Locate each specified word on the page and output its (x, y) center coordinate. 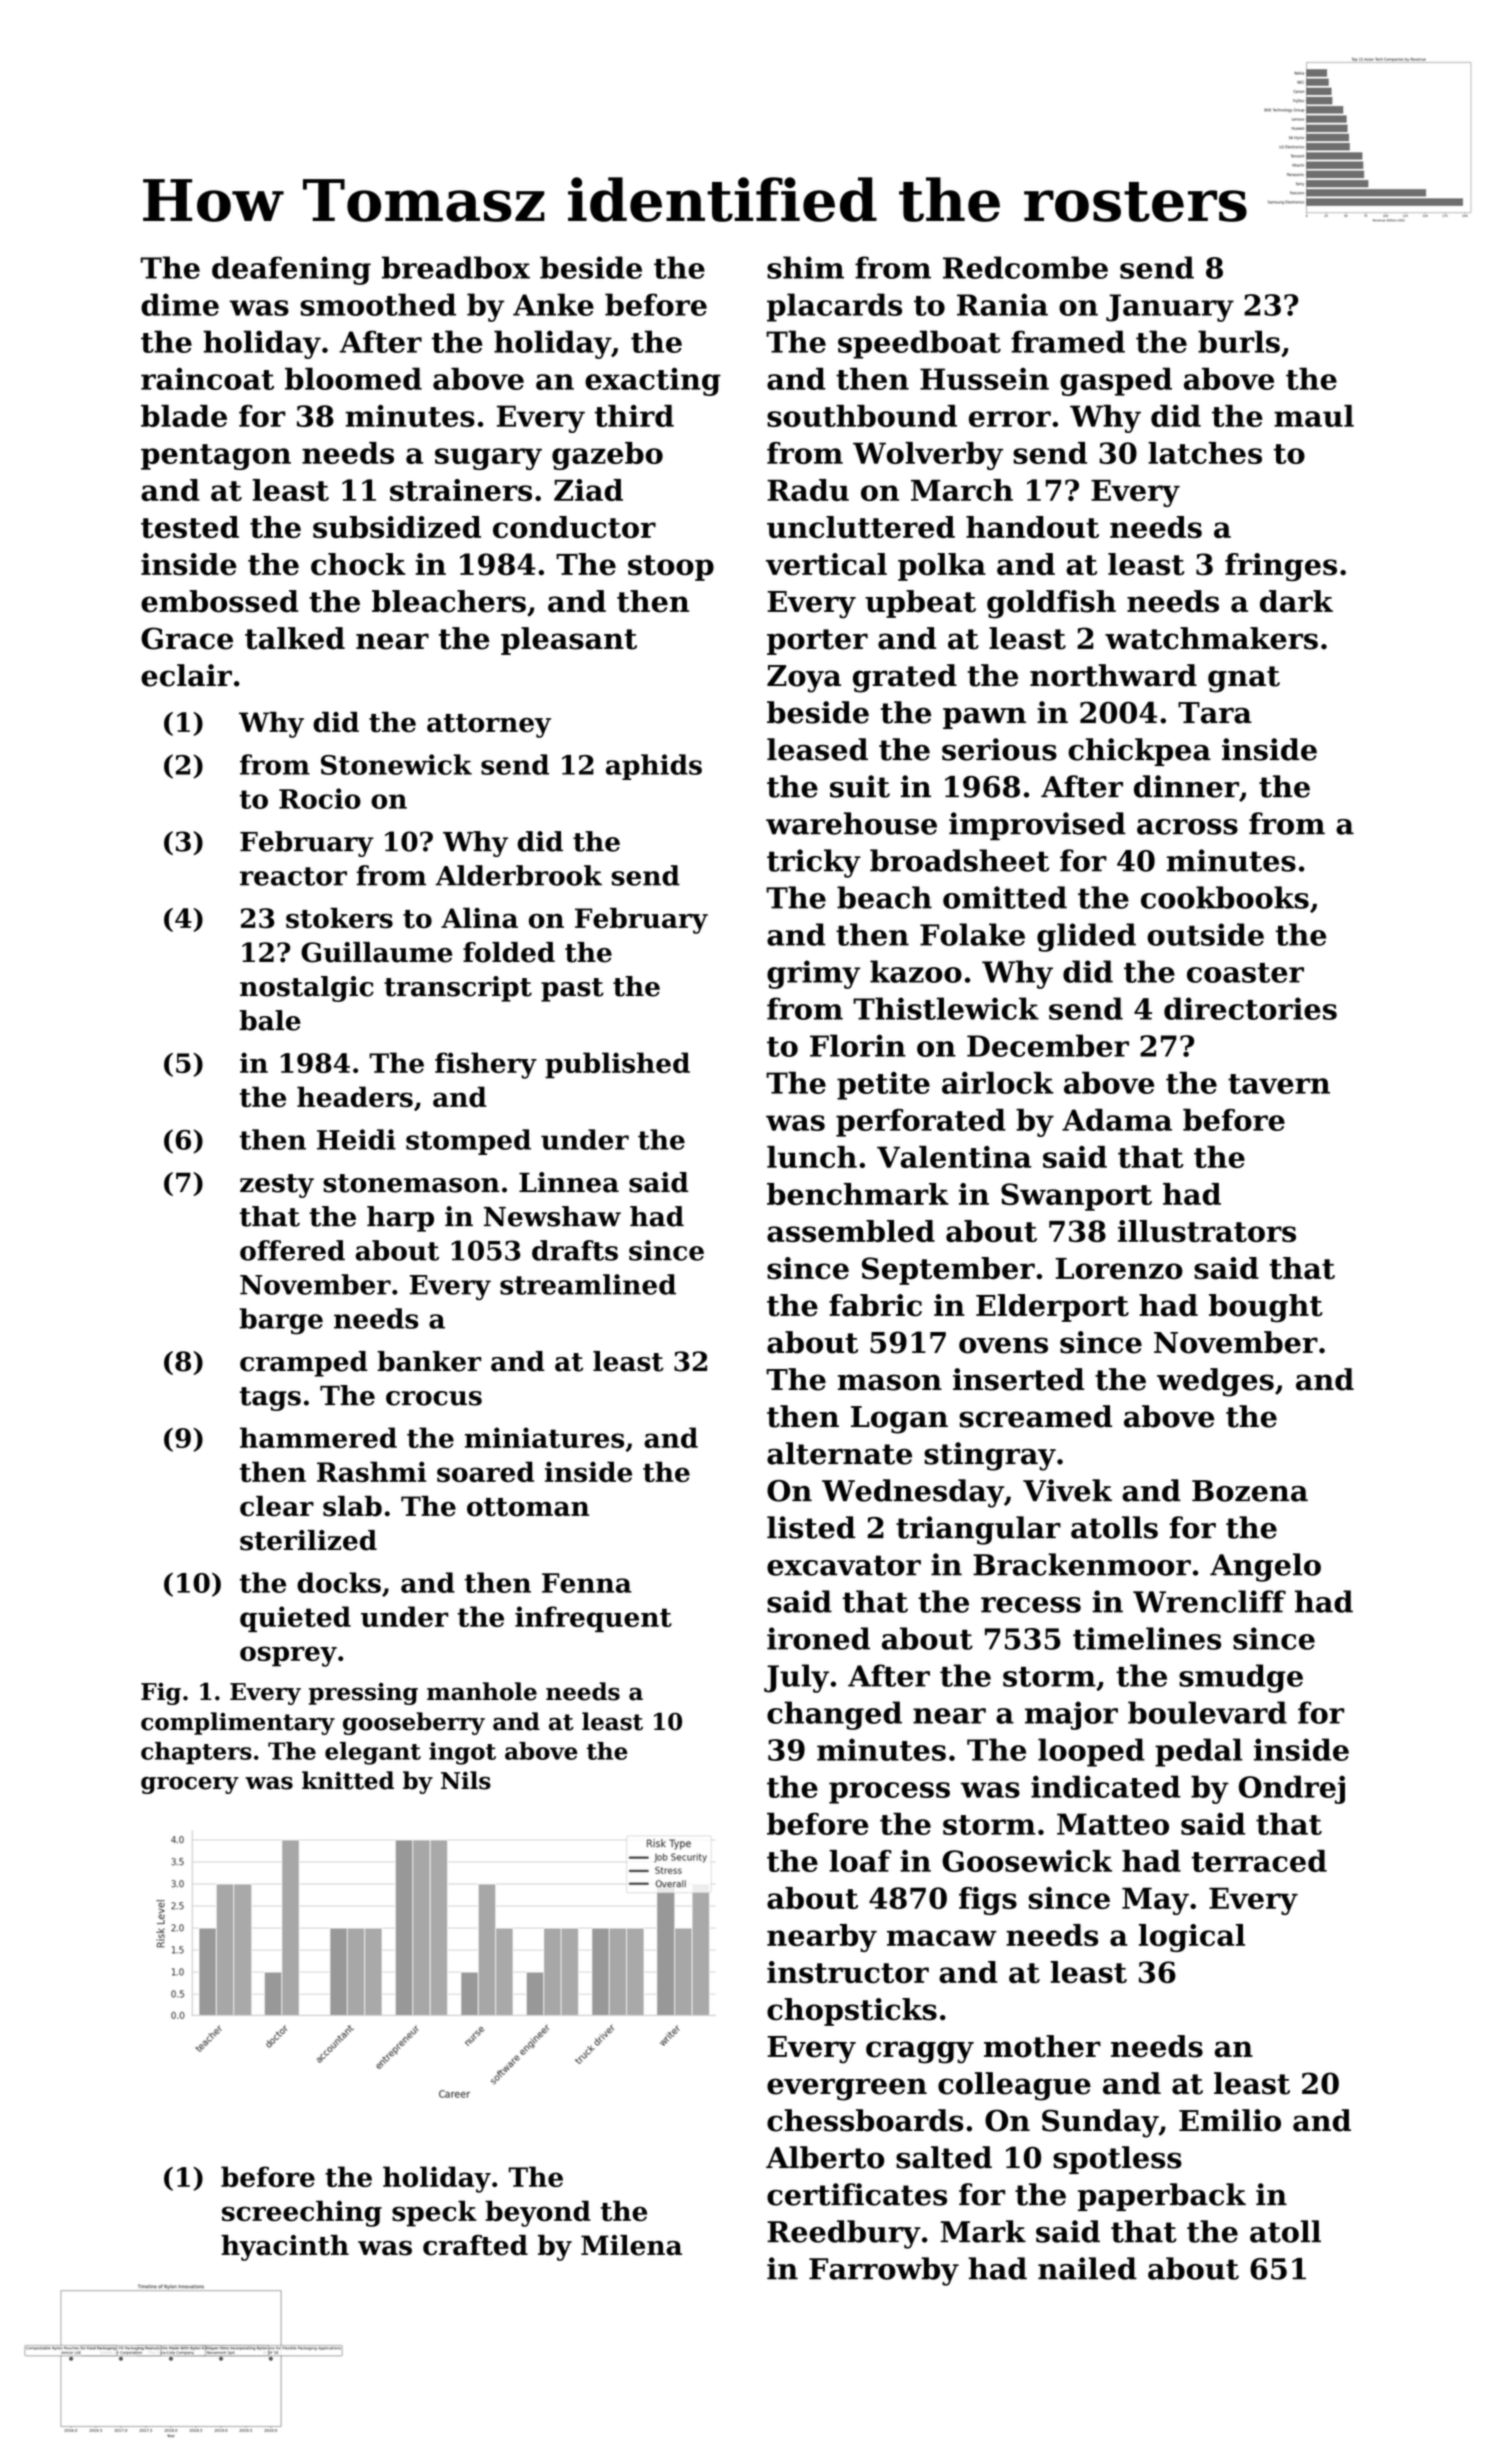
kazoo (916, 971)
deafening (291, 270)
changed (834, 1715)
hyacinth (285, 2248)
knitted (348, 1780)
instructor (848, 1972)
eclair (186, 675)
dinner (1186, 786)
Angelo (1265, 1567)
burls (1239, 341)
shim (805, 267)
